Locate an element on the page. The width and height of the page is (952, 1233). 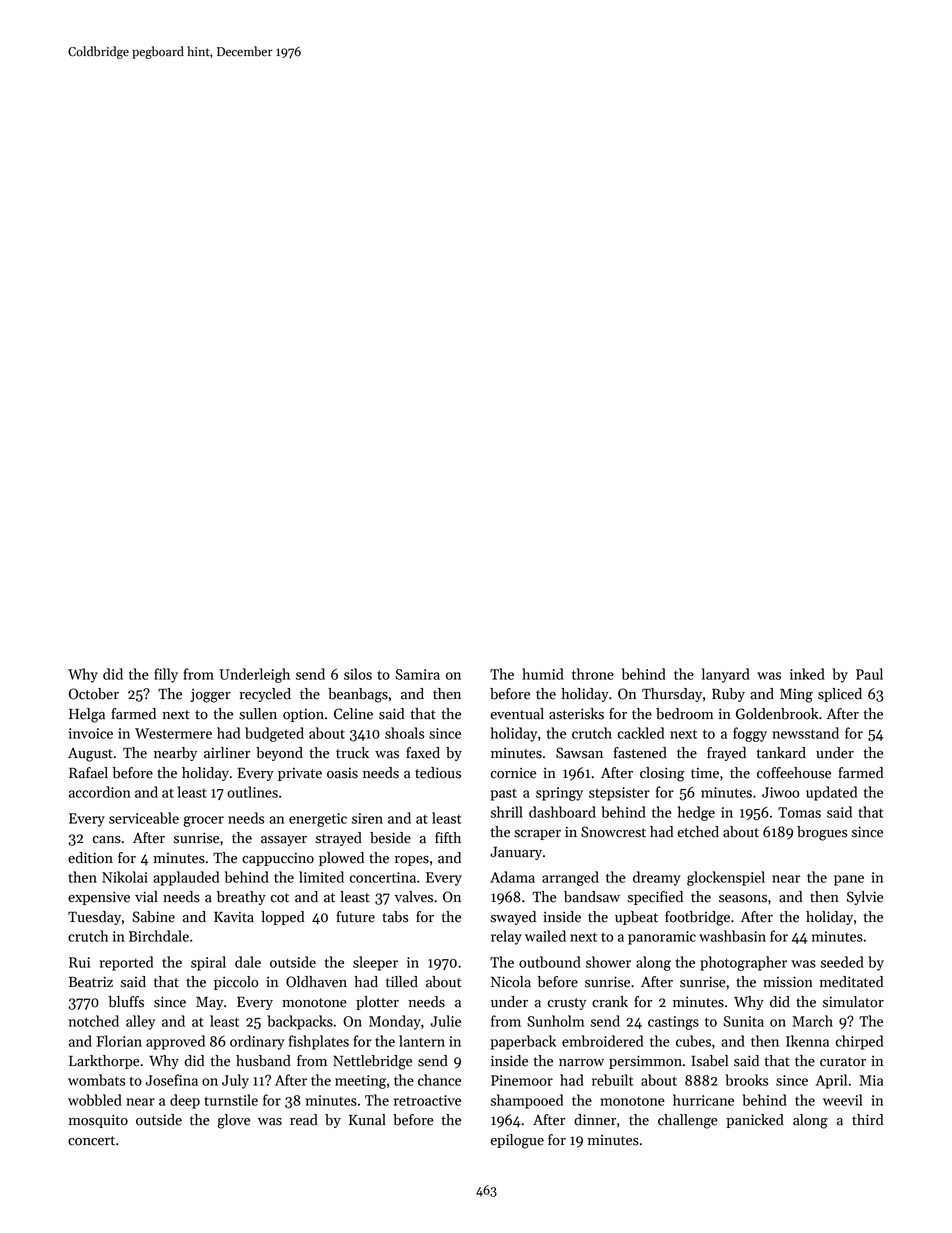
seeded is located at coordinates (842, 962).
